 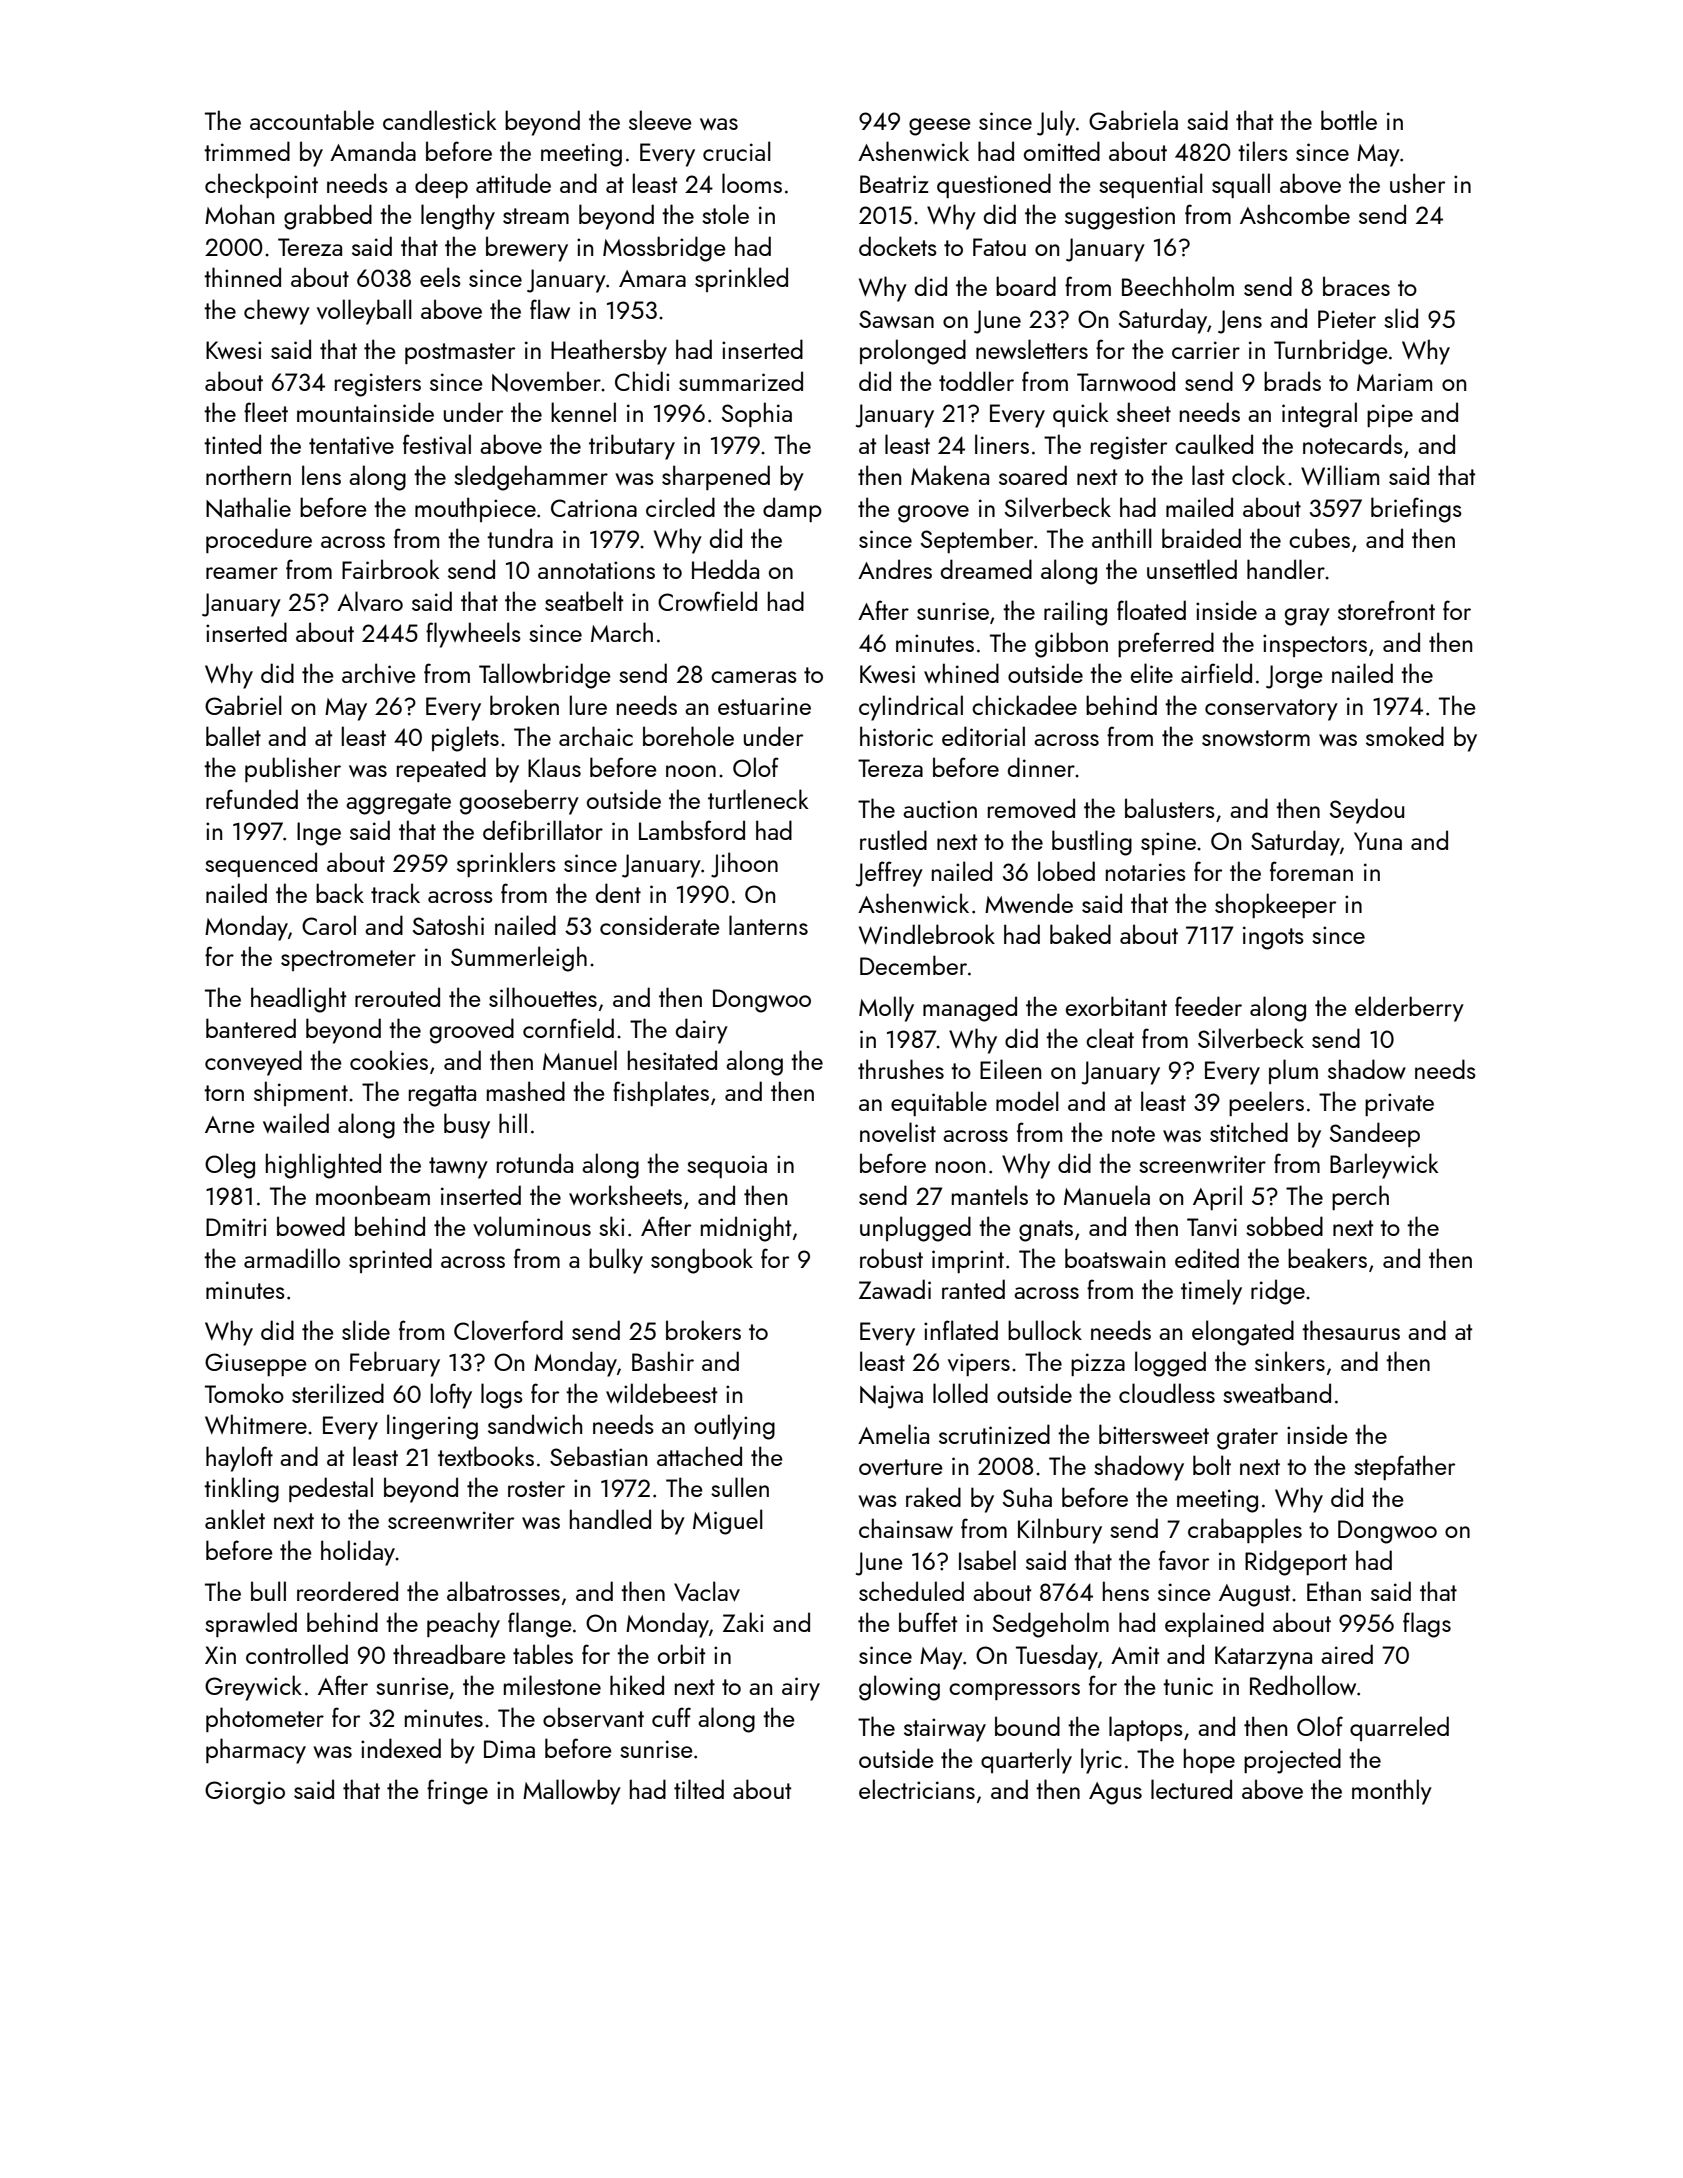 What do you see at coordinates (1208, 1006) in the screenshot?
I see `feeder` at bounding box center [1208, 1006].
